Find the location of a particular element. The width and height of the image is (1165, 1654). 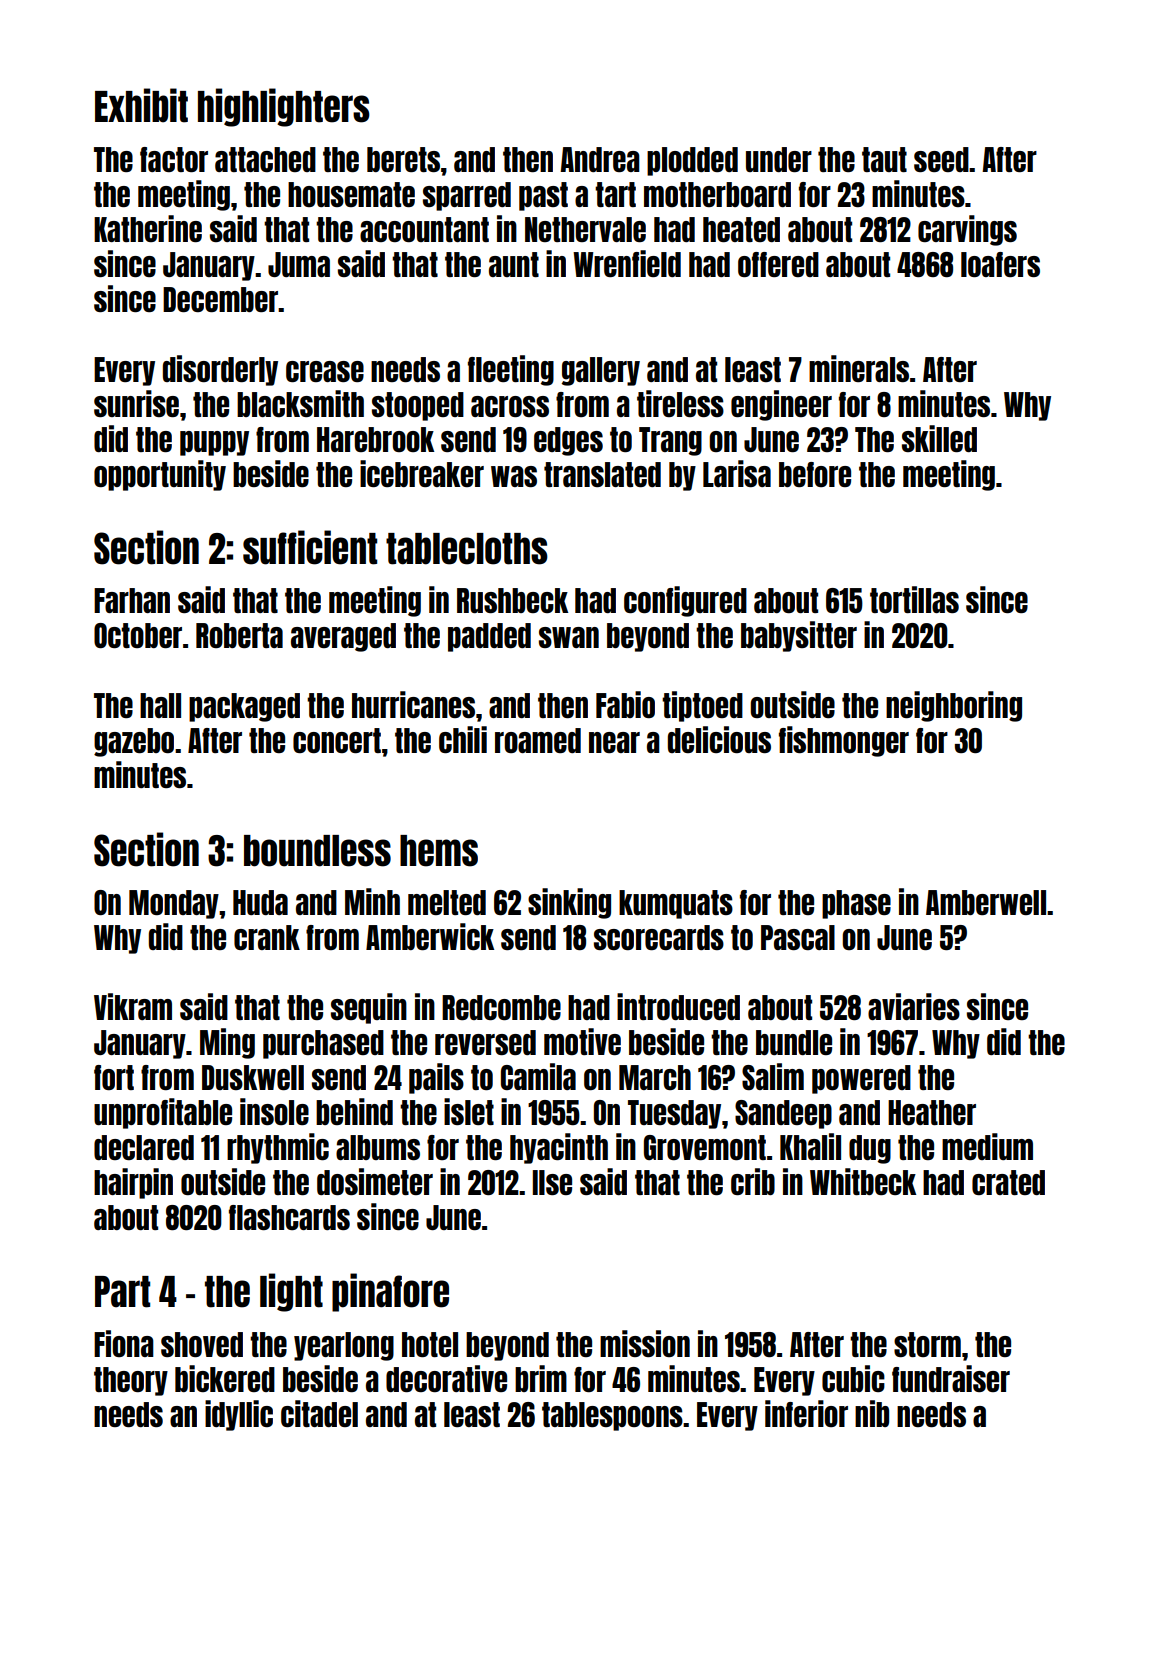

tablespoons is located at coordinates (612, 1416).
